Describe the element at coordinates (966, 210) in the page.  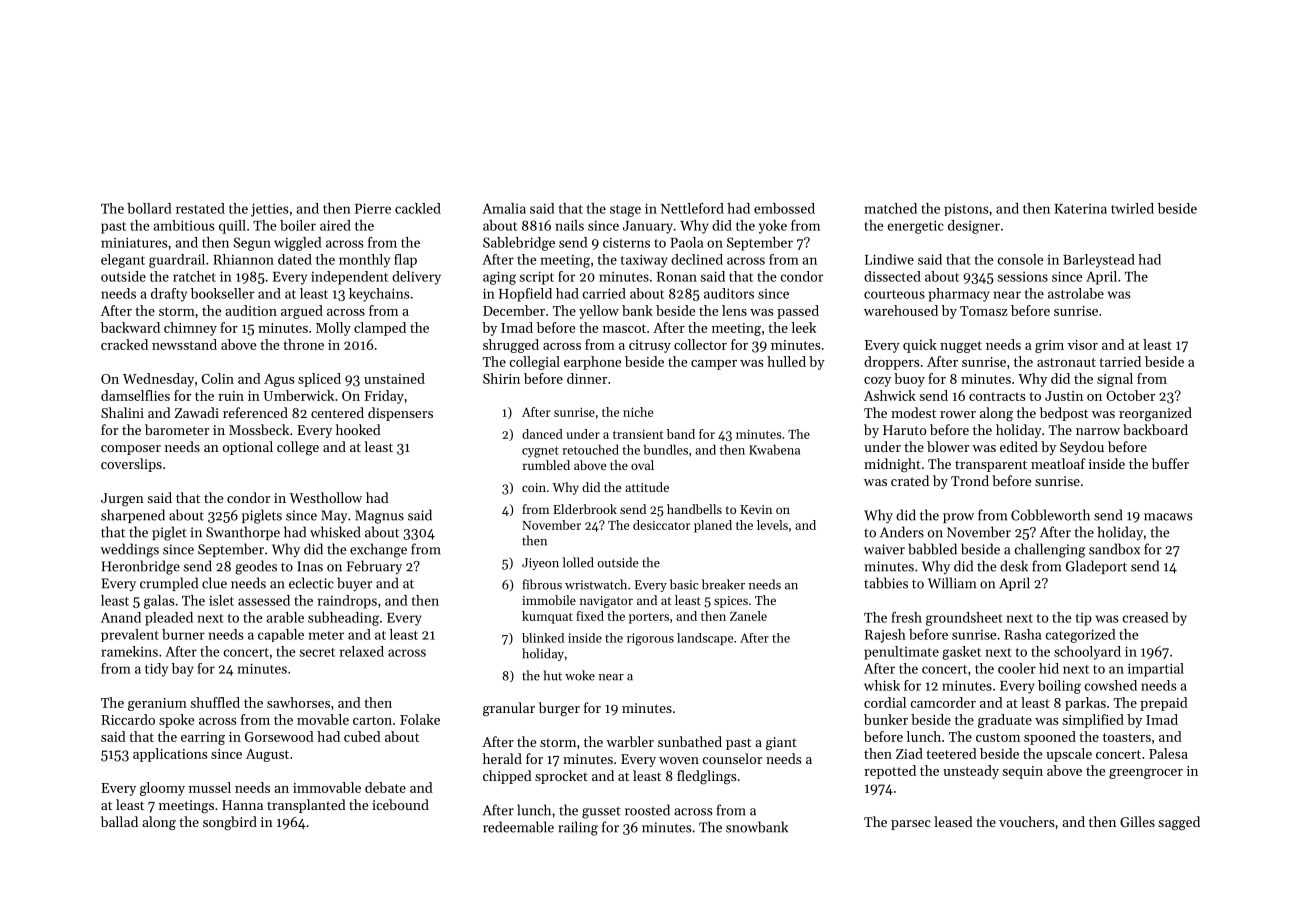
I see `pistons` at that location.
